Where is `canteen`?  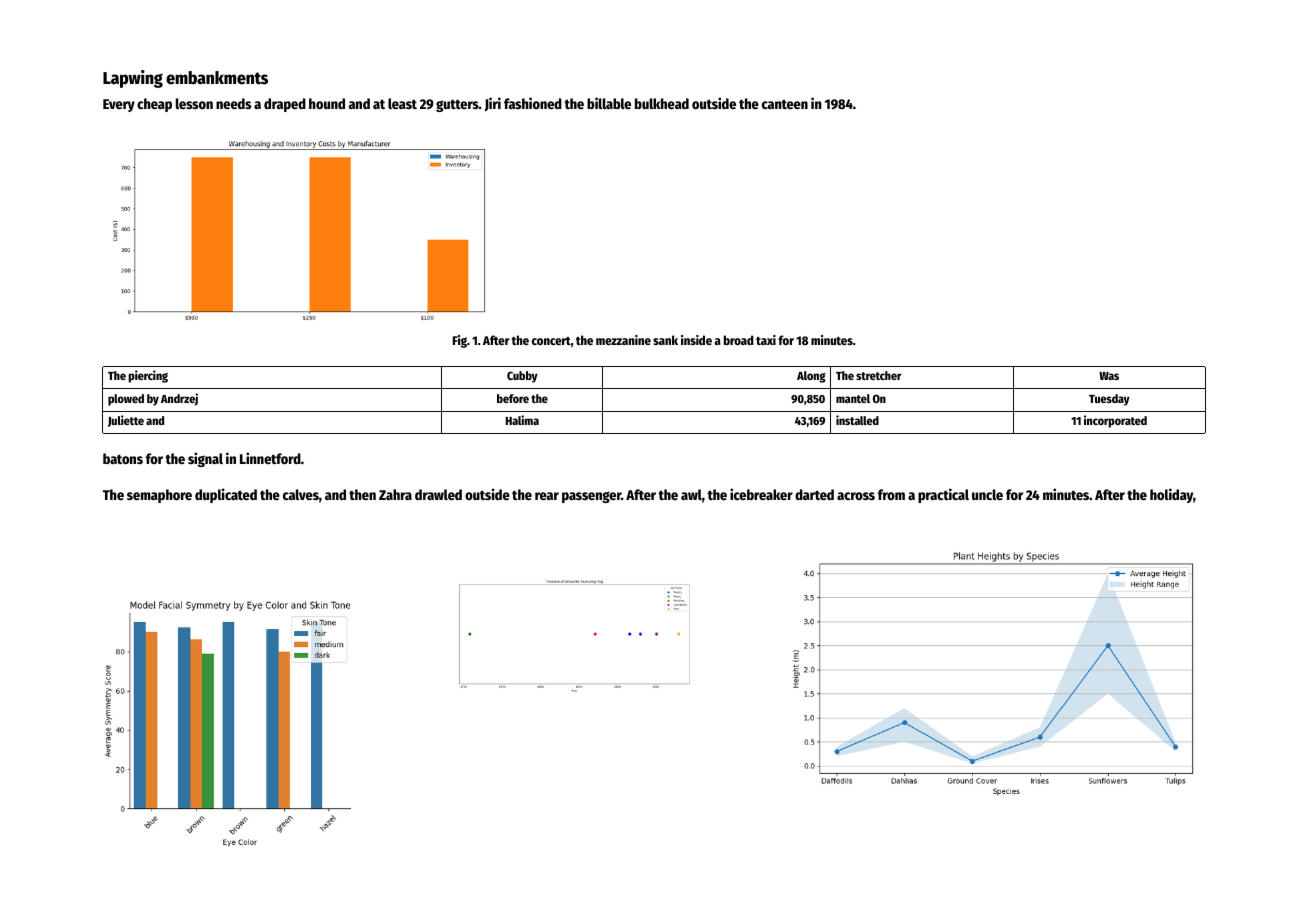
canteen is located at coordinates (785, 104).
